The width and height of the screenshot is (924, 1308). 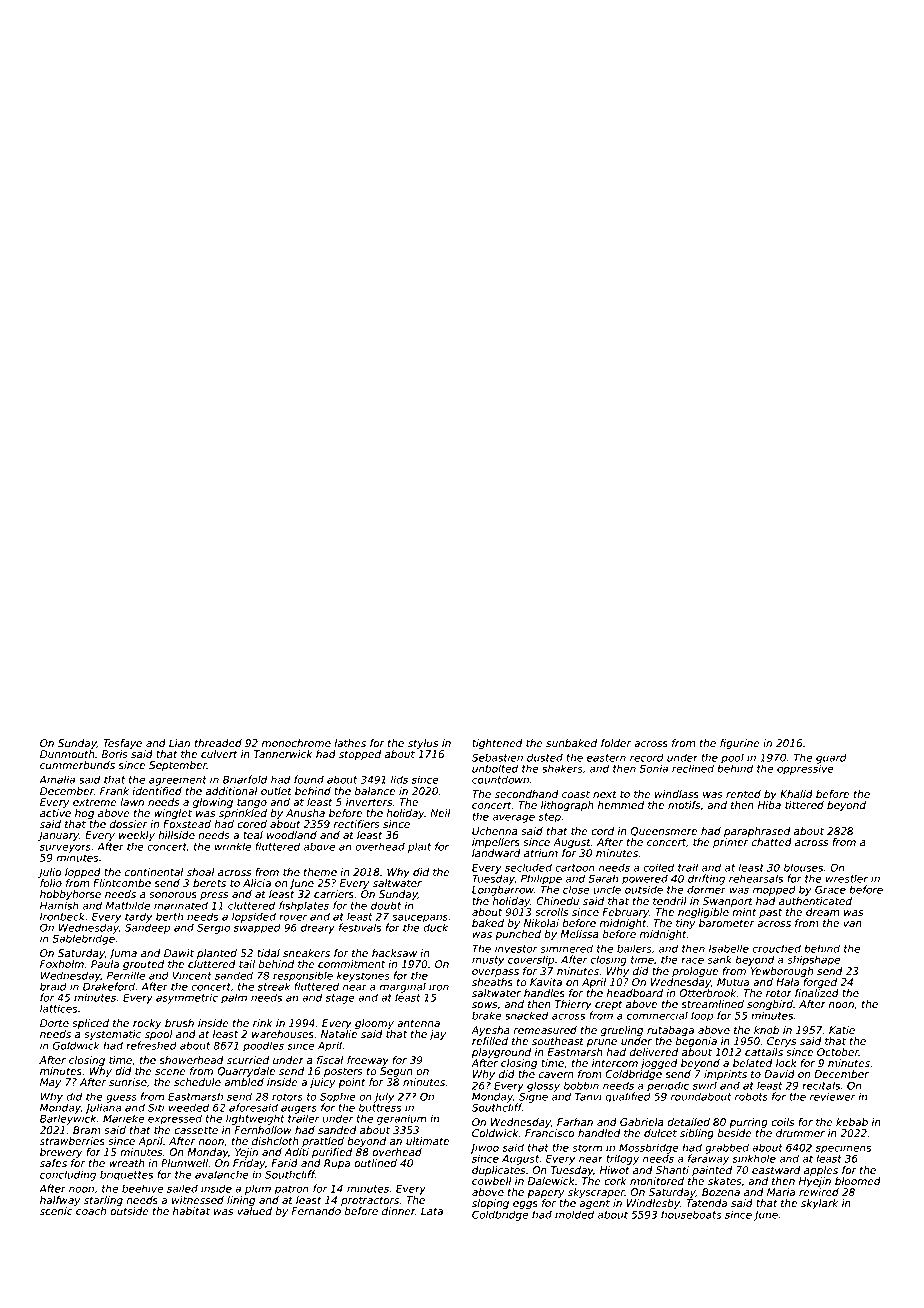 I want to click on Tesfaye, so click(x=122, y=744).
